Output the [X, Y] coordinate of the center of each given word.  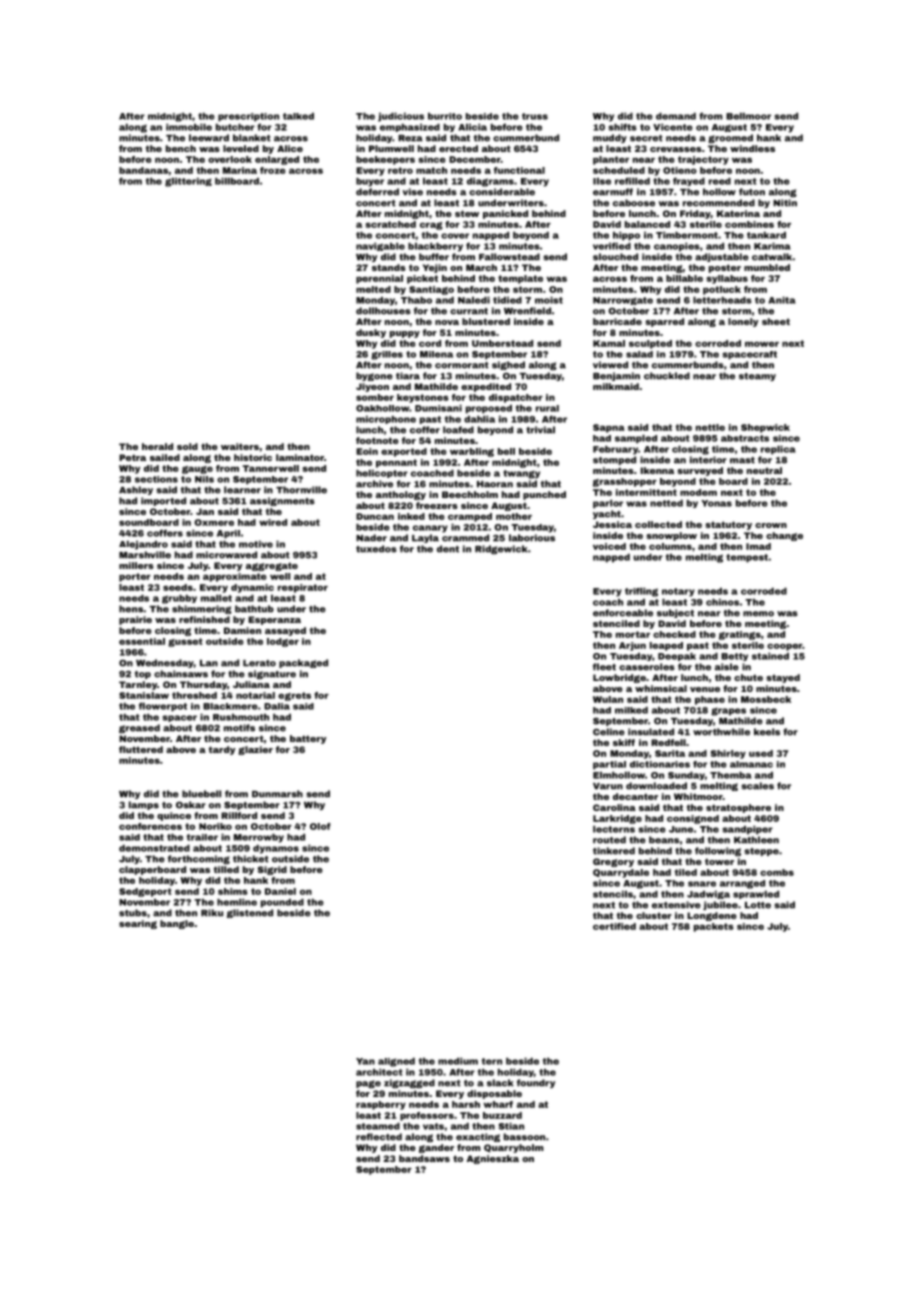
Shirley [728, 754]
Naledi [474, 300]
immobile [189, 127]
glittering [188, 182]
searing [138, 924]
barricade [617, 321]
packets [714, 927]
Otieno [680, 170]
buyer [370, 182]
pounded [282, 903]
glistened [250, 913]
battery [308, 739]
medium [458, 1061]
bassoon [524, 1137]
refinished [204, 619]
